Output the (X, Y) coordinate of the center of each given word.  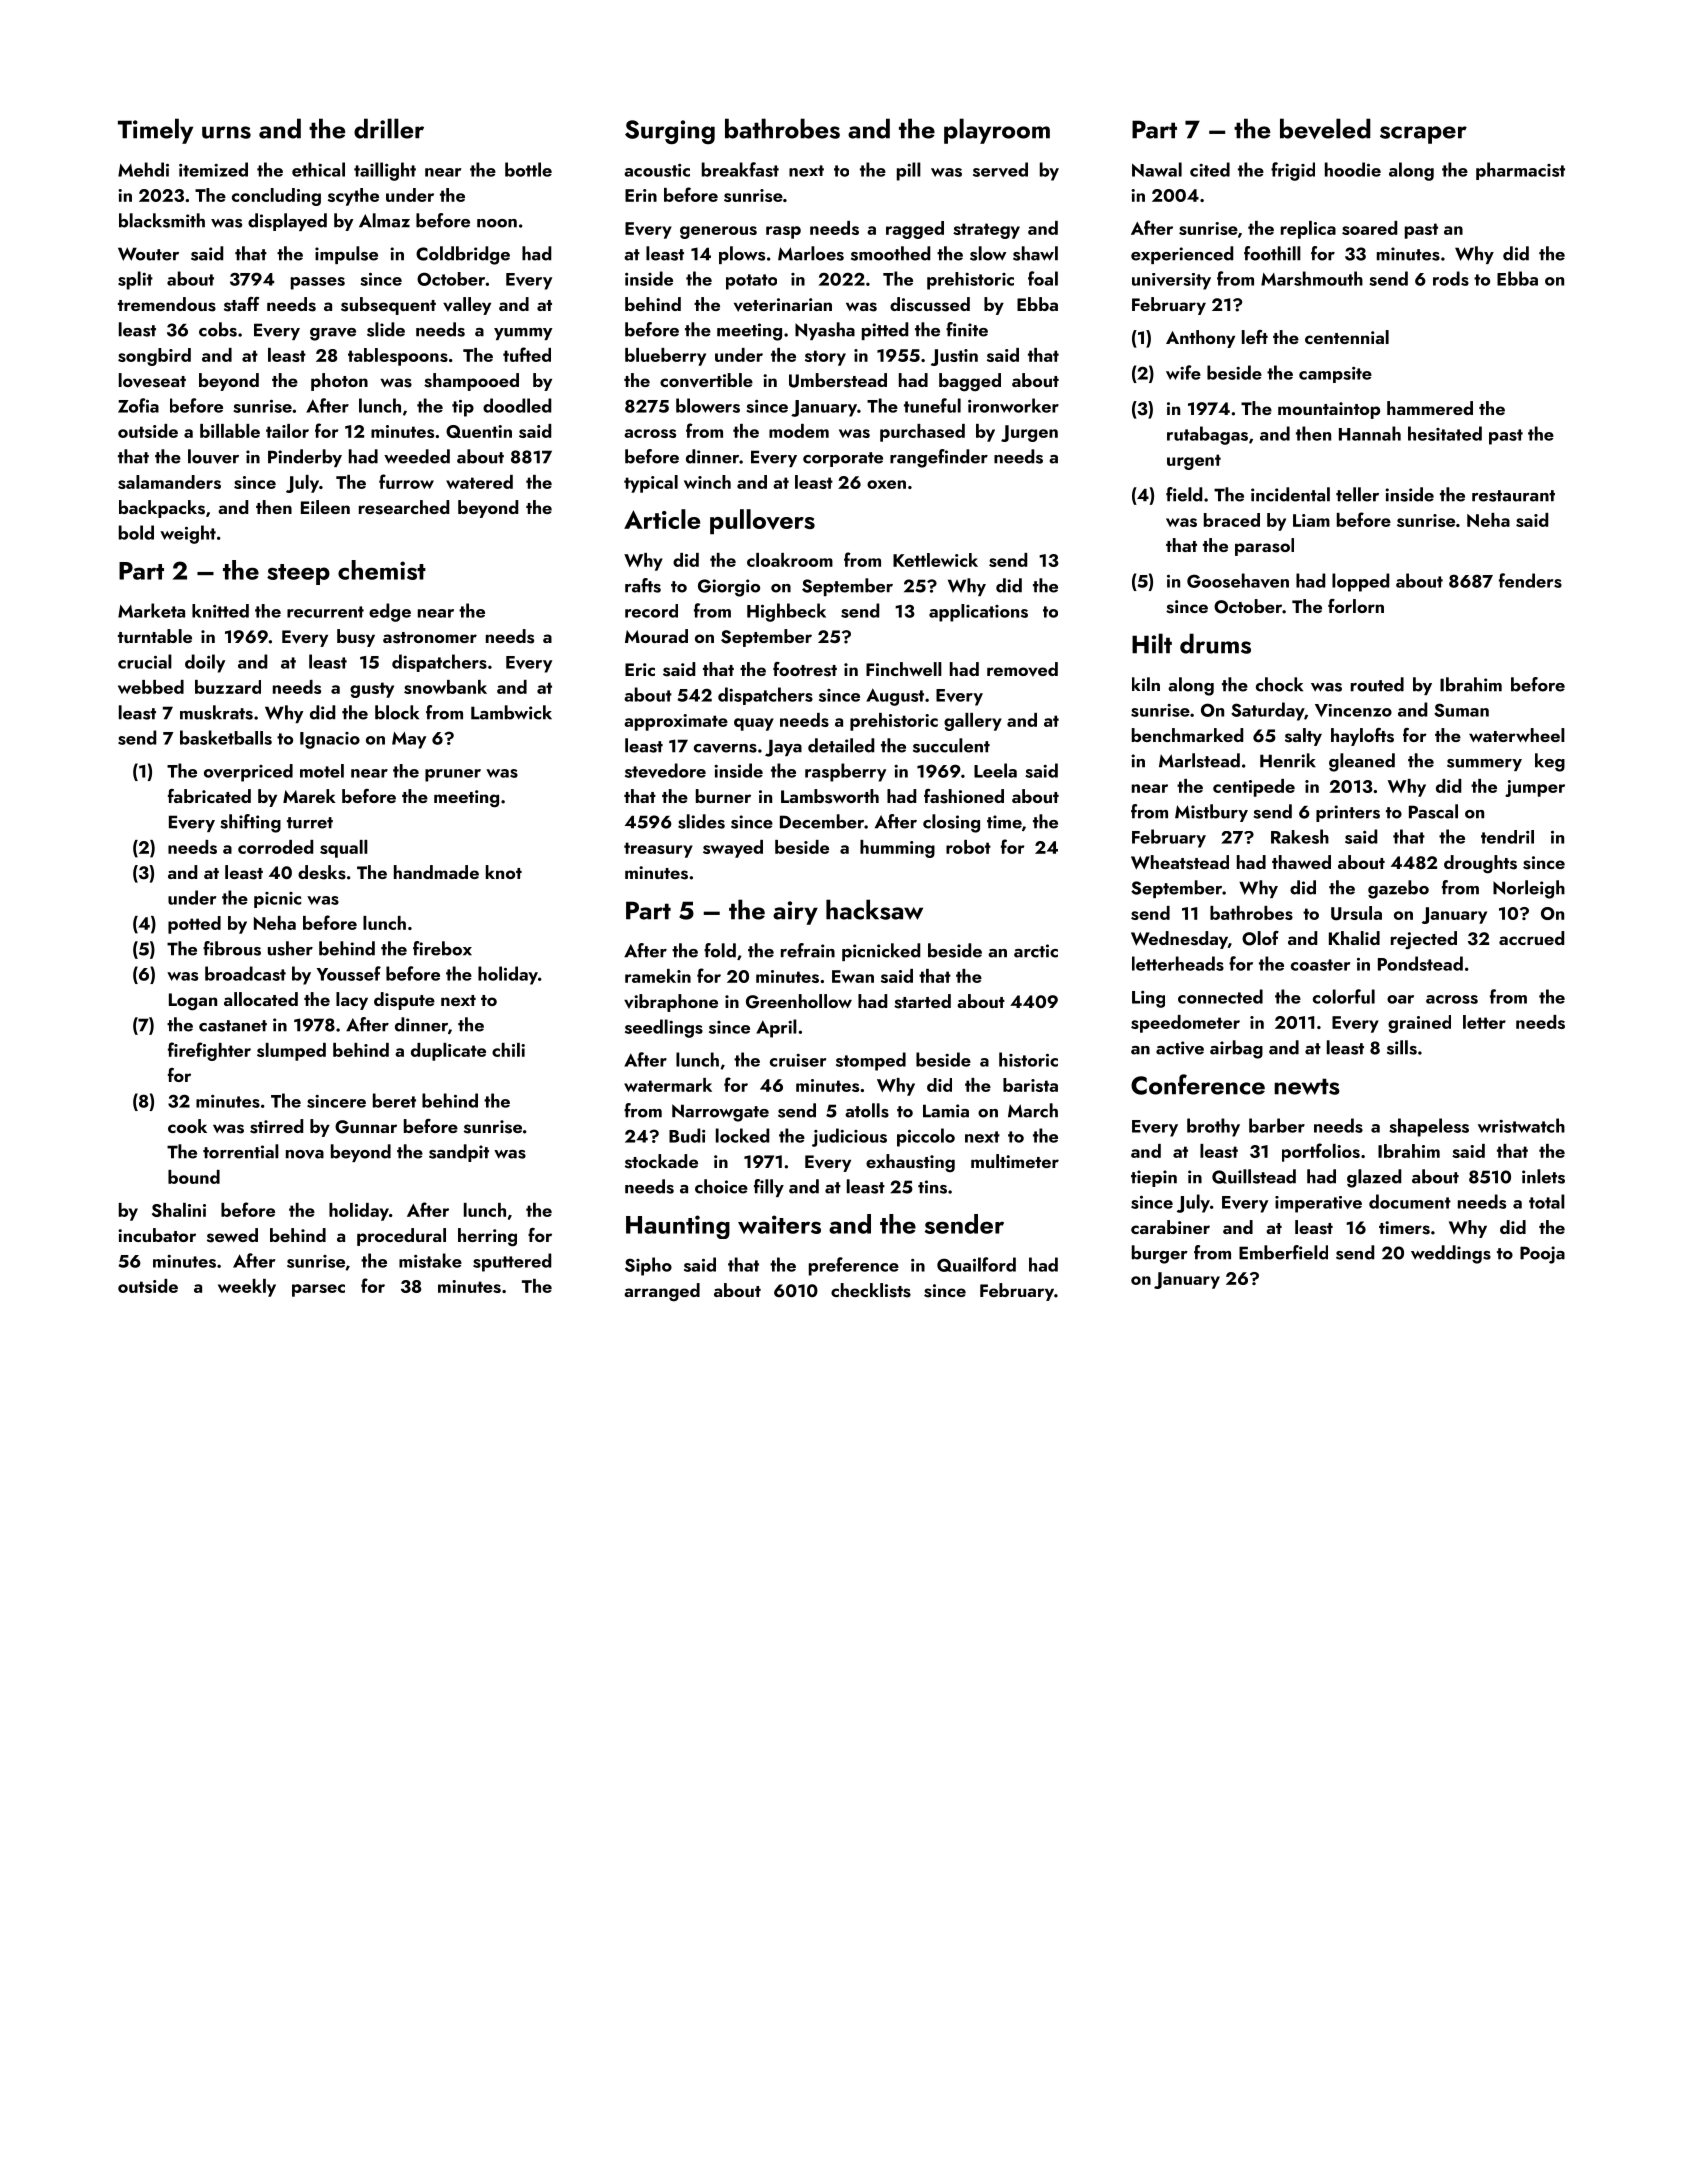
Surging (670, 132)
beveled (1325, 128)
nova (305, 1154)
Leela (995, 770)
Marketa (151, 610)
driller (389, 128)
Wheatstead (1180, 862)
